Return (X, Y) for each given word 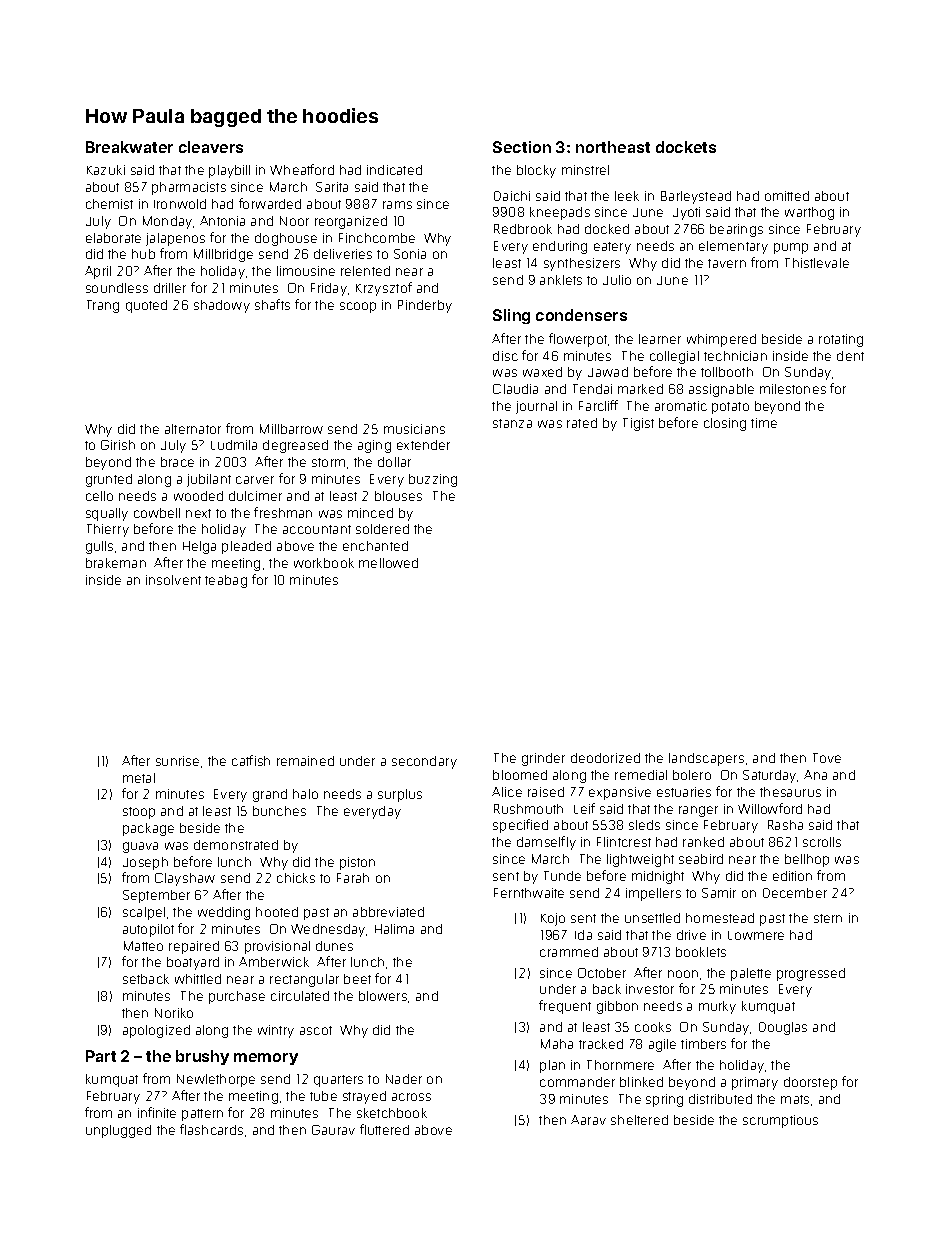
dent (850, 356)
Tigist (638, 424)
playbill (229, 171)
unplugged (118, 1131)
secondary (424, 762)
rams (397, 205)
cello (99, 496)
